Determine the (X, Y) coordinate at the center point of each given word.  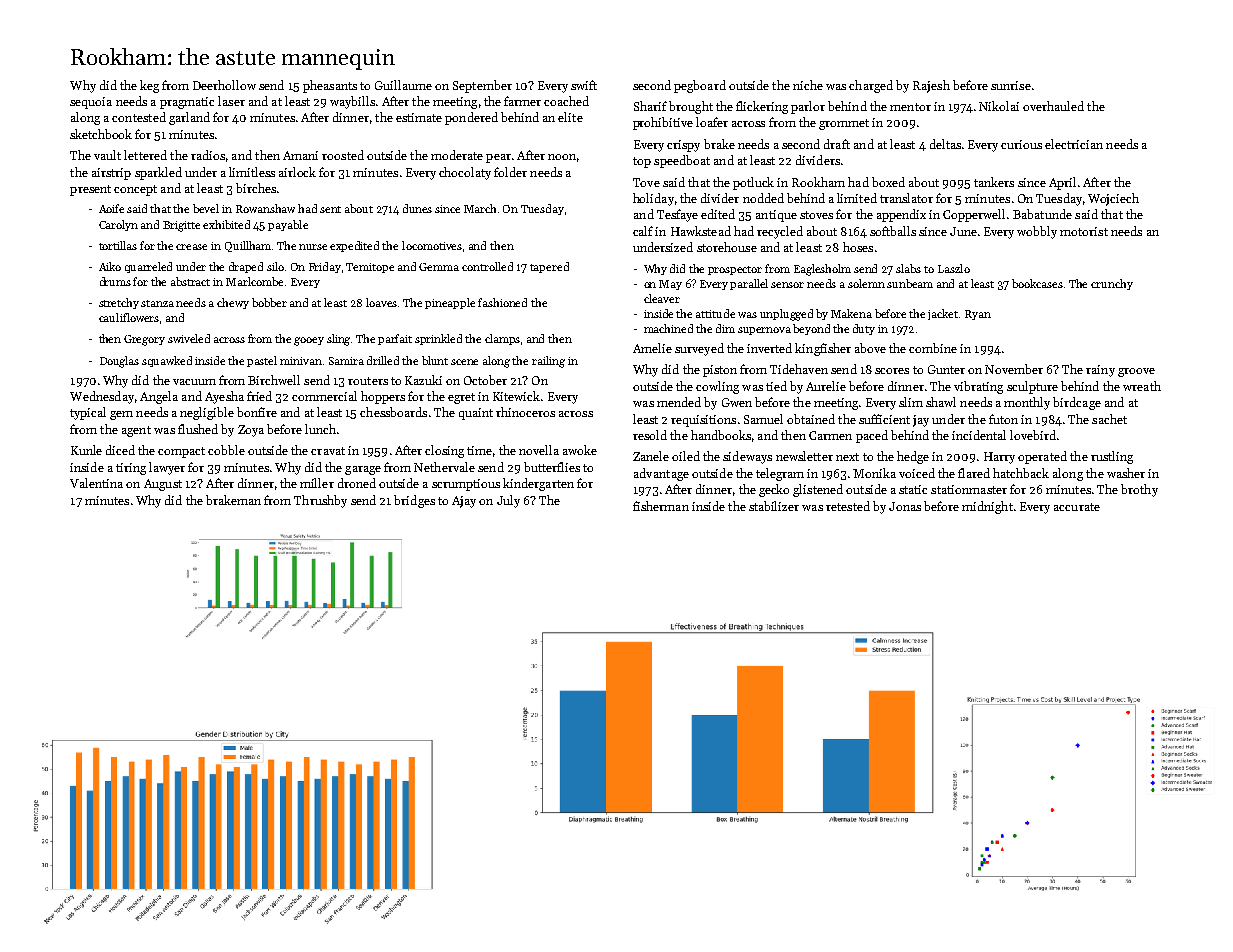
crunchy (1112, 284)
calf (643, 231)
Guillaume (403, 85)
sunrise (1011, 85)
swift (584, 85)
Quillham (248, 246)
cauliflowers (129, 317)
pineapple (450, 303)
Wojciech (1113, 199)
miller (317, 483)
